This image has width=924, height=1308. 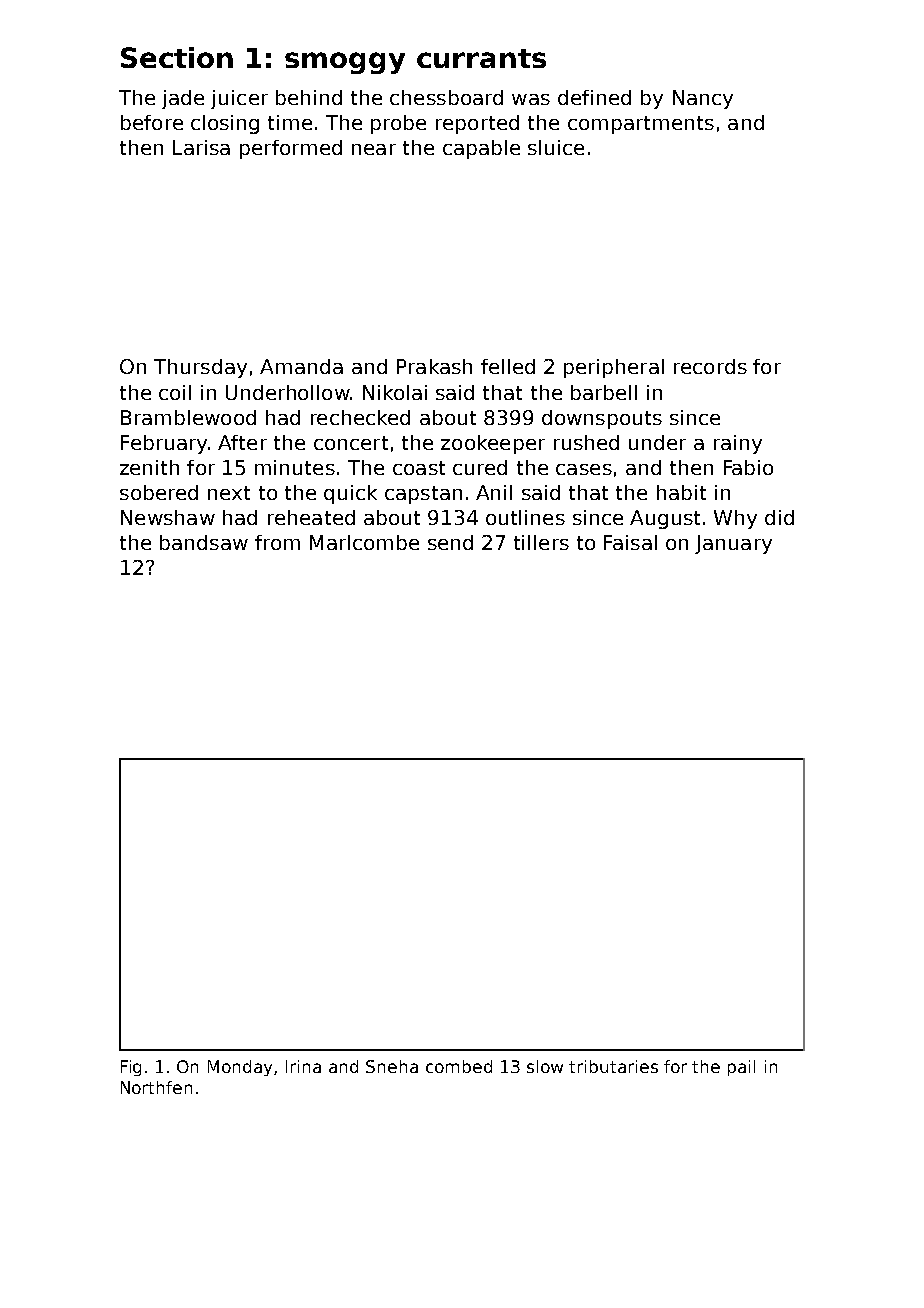 What do you see at coordinates (364, 542) in the image?
I see `Marlcombe` at bounding box center [364, 542].
